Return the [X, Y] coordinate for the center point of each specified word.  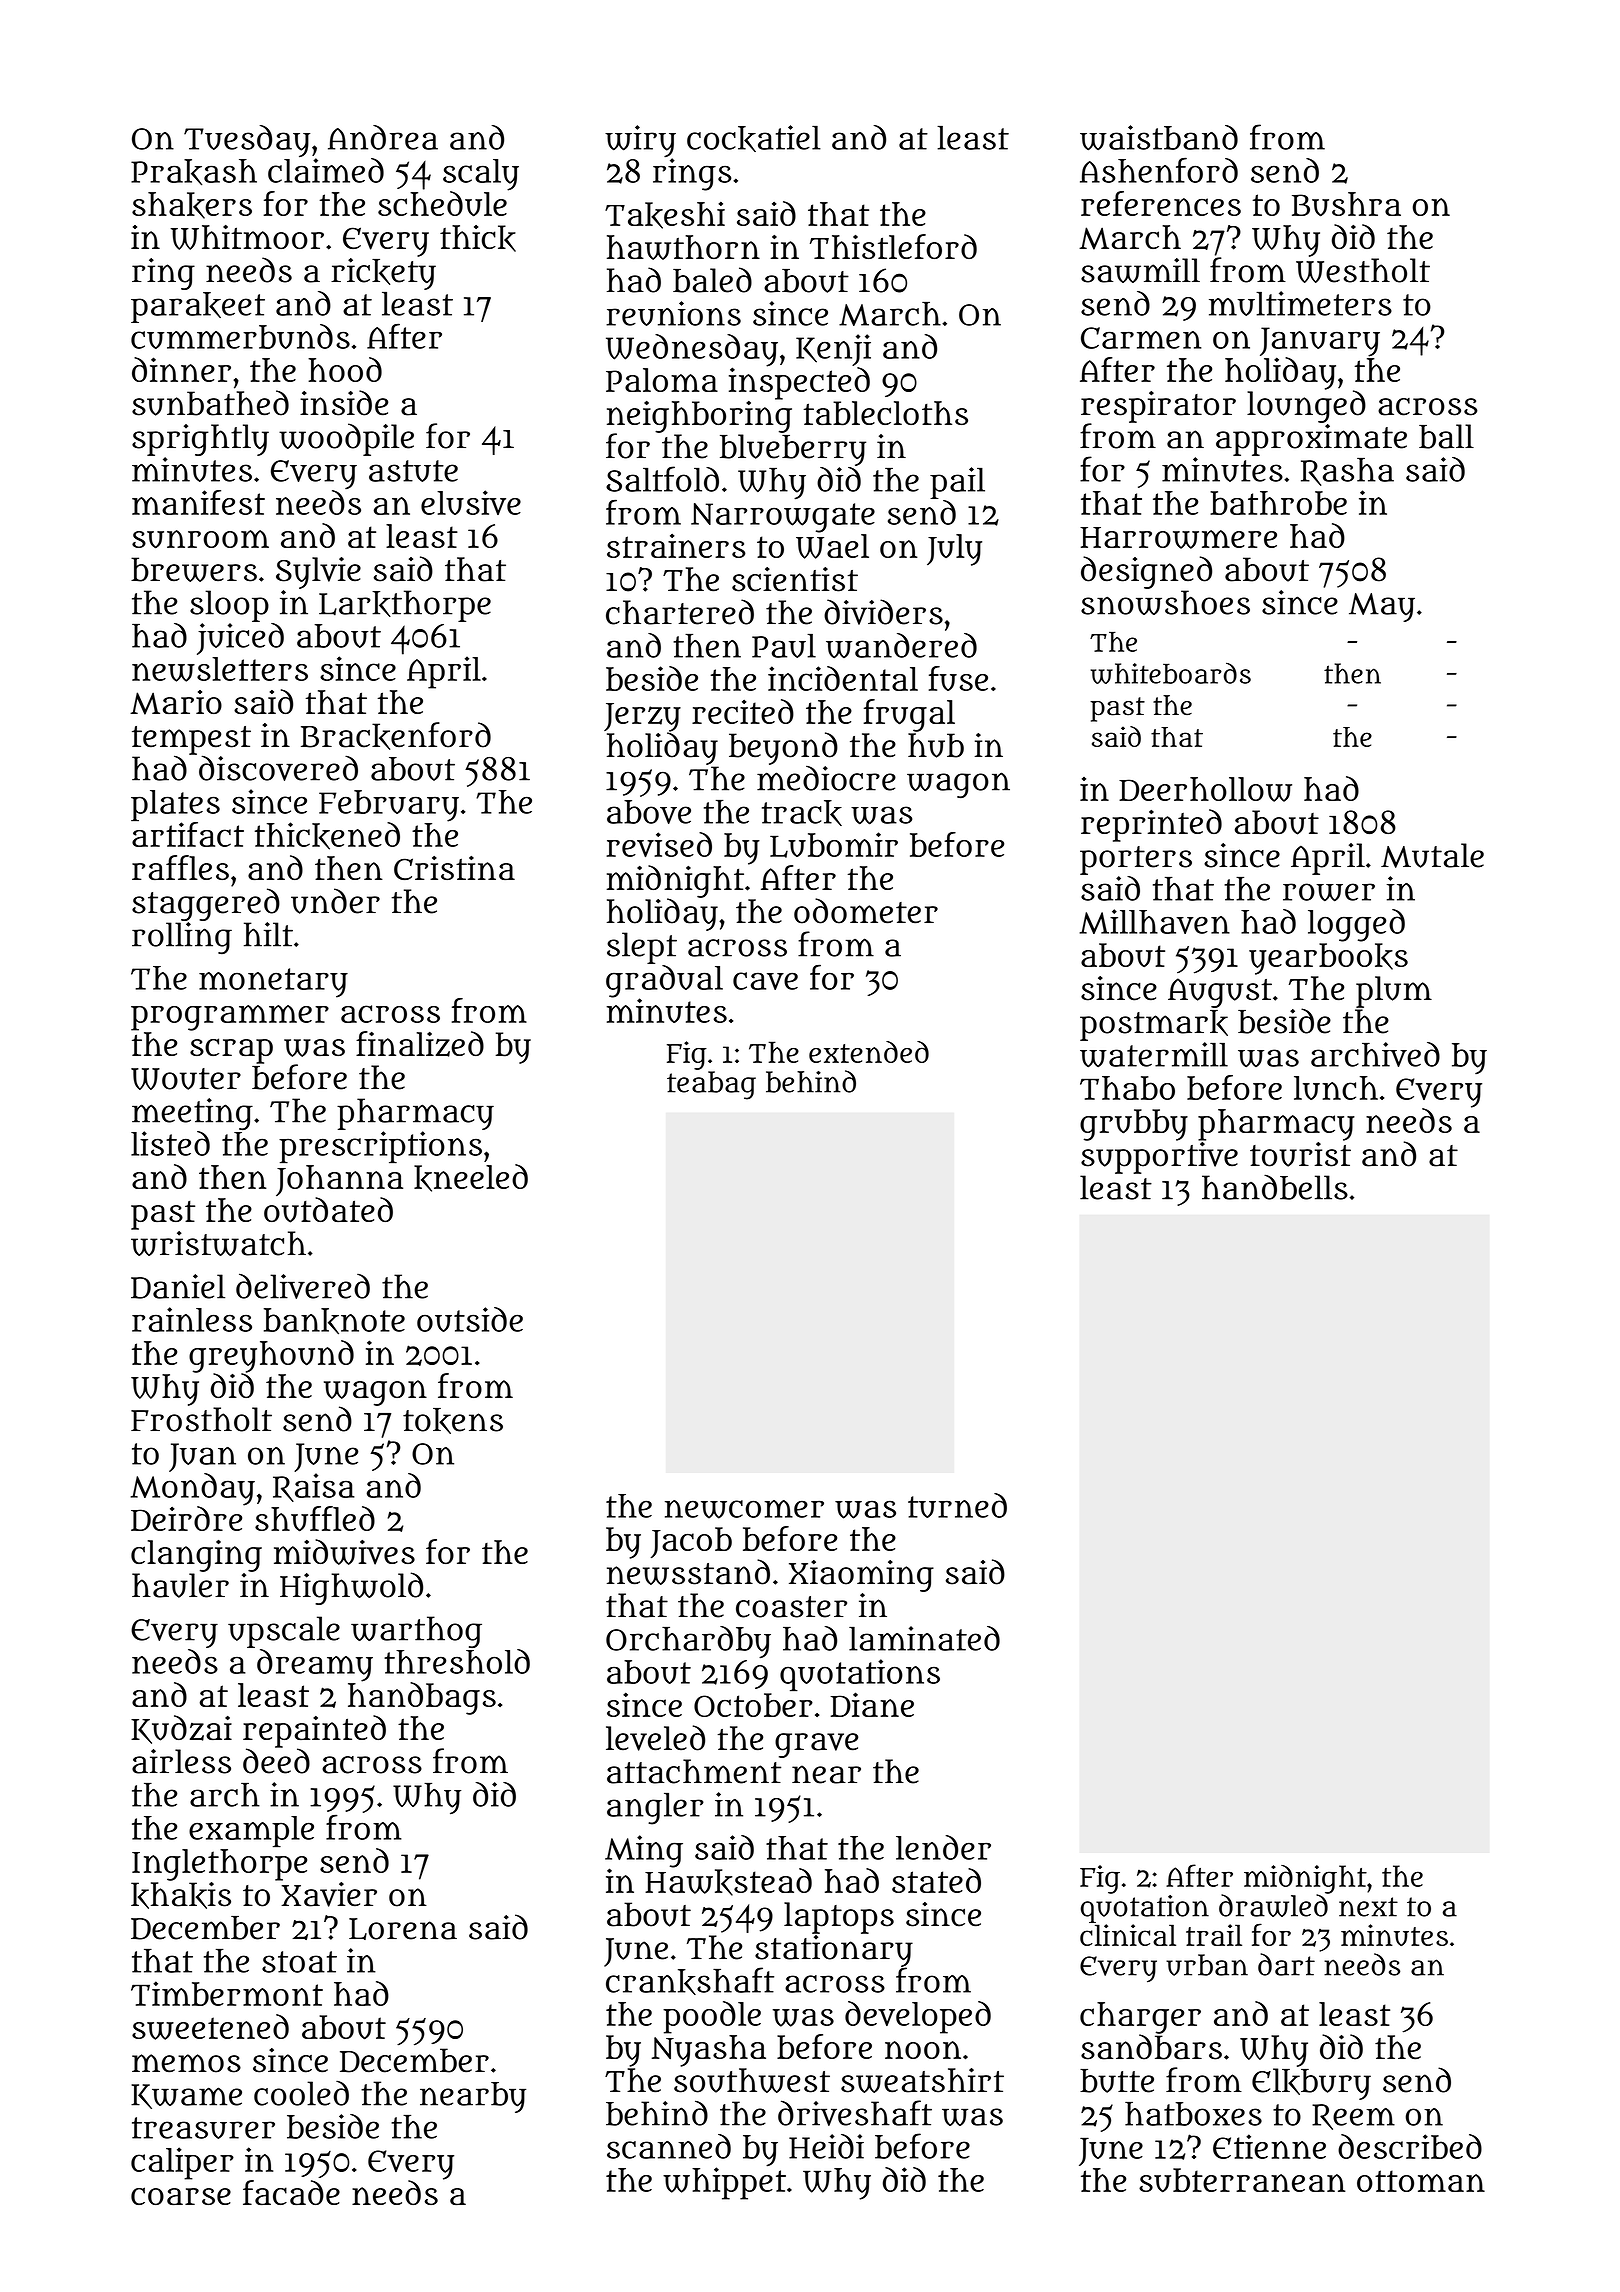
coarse [181, 2196]
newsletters [220, 669]
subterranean [1242, 2180]
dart [1286, 1964]
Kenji [833, 350]
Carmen [1141, 338]
